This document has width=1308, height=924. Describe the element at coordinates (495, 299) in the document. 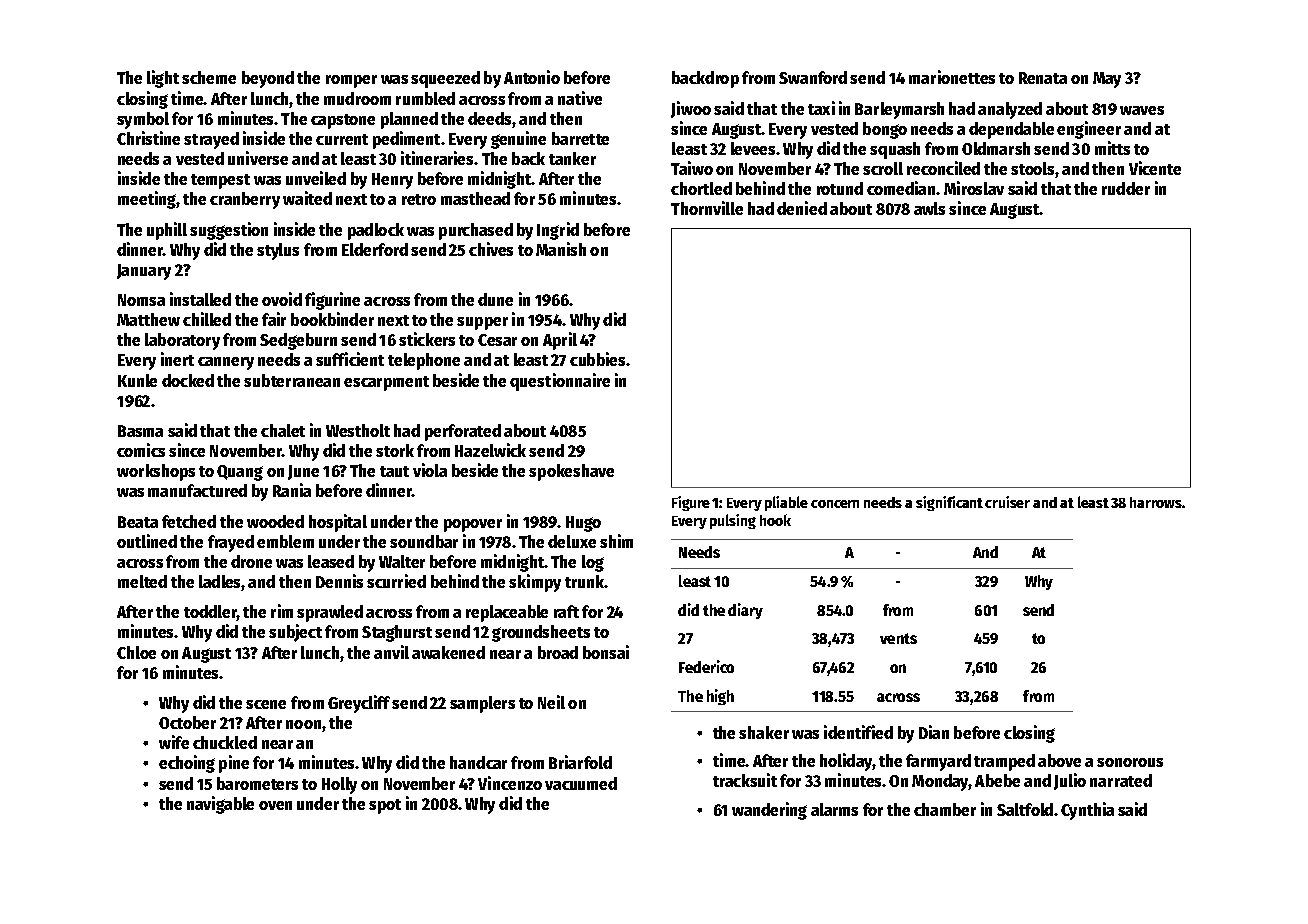

I see `dune` at that location.
